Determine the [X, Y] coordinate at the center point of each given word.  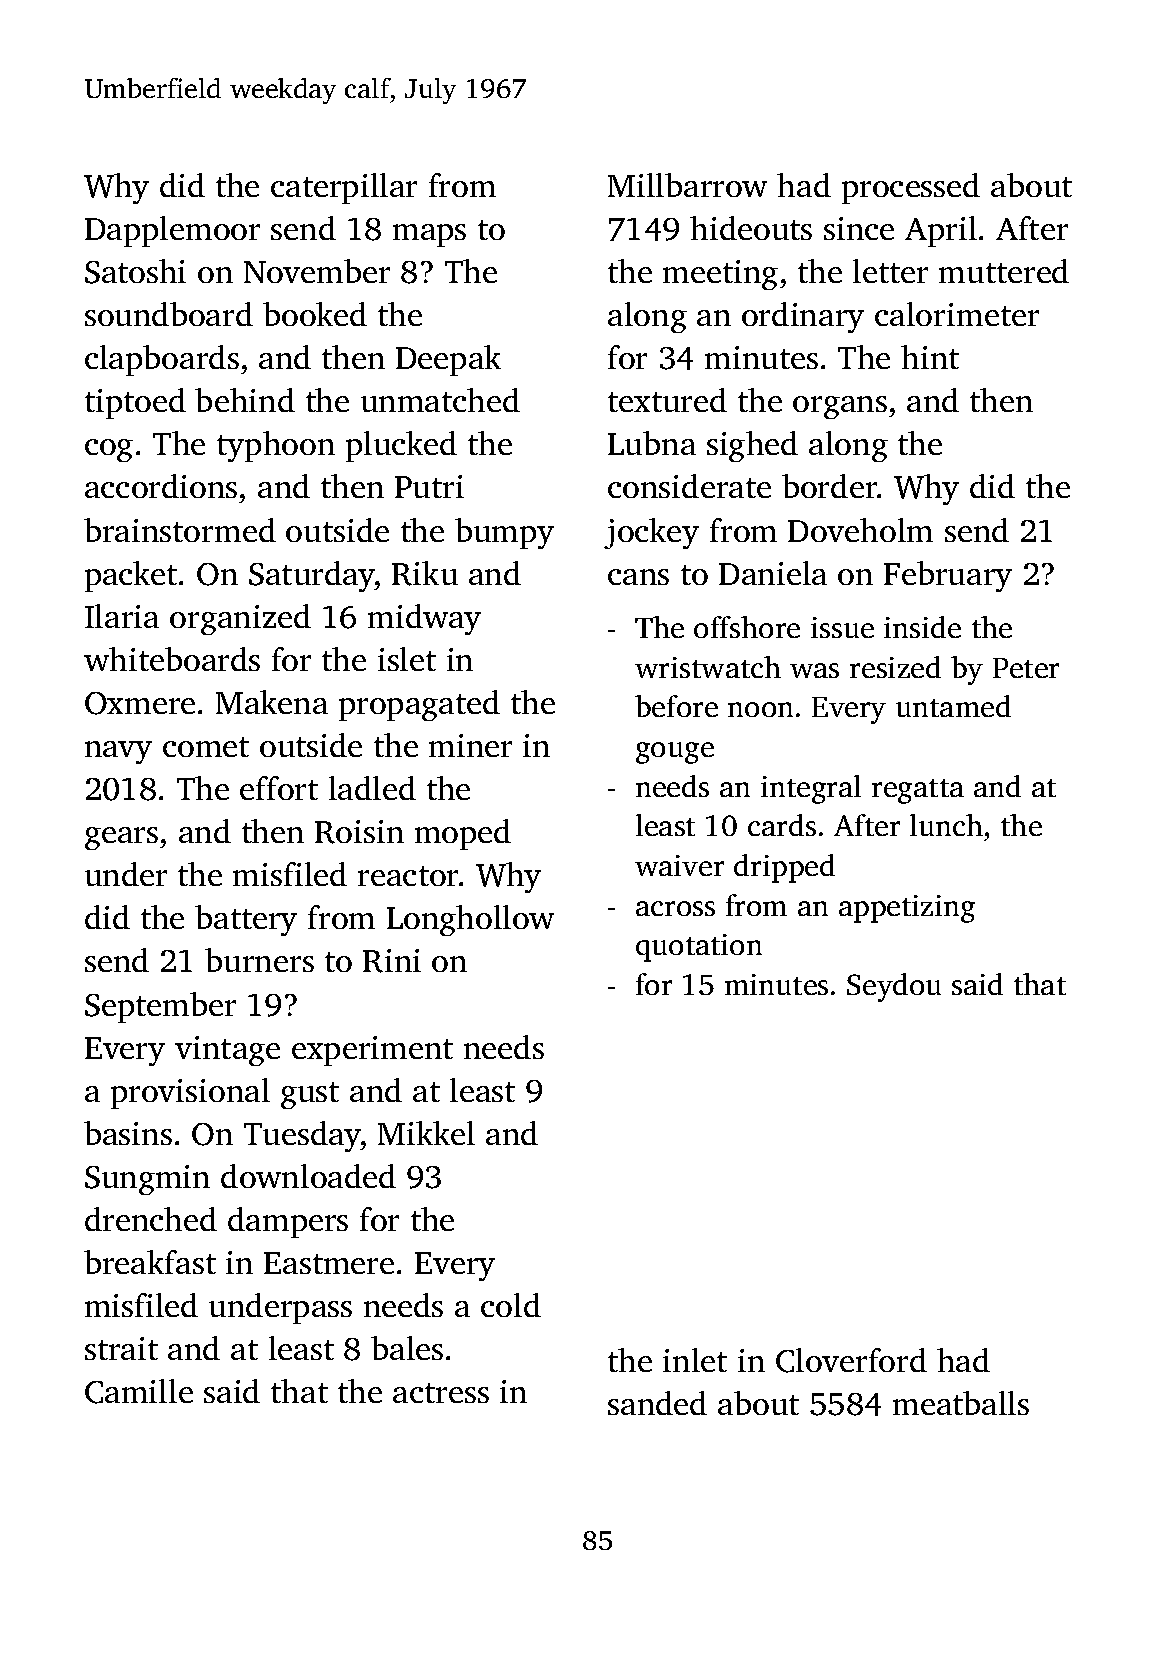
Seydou [894, 987]
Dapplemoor [172, 231]
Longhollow [470, 920]
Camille [139, 1391]
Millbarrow [687, 185]
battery [246, 920]
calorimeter [957, 314]
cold [511, 1305]
